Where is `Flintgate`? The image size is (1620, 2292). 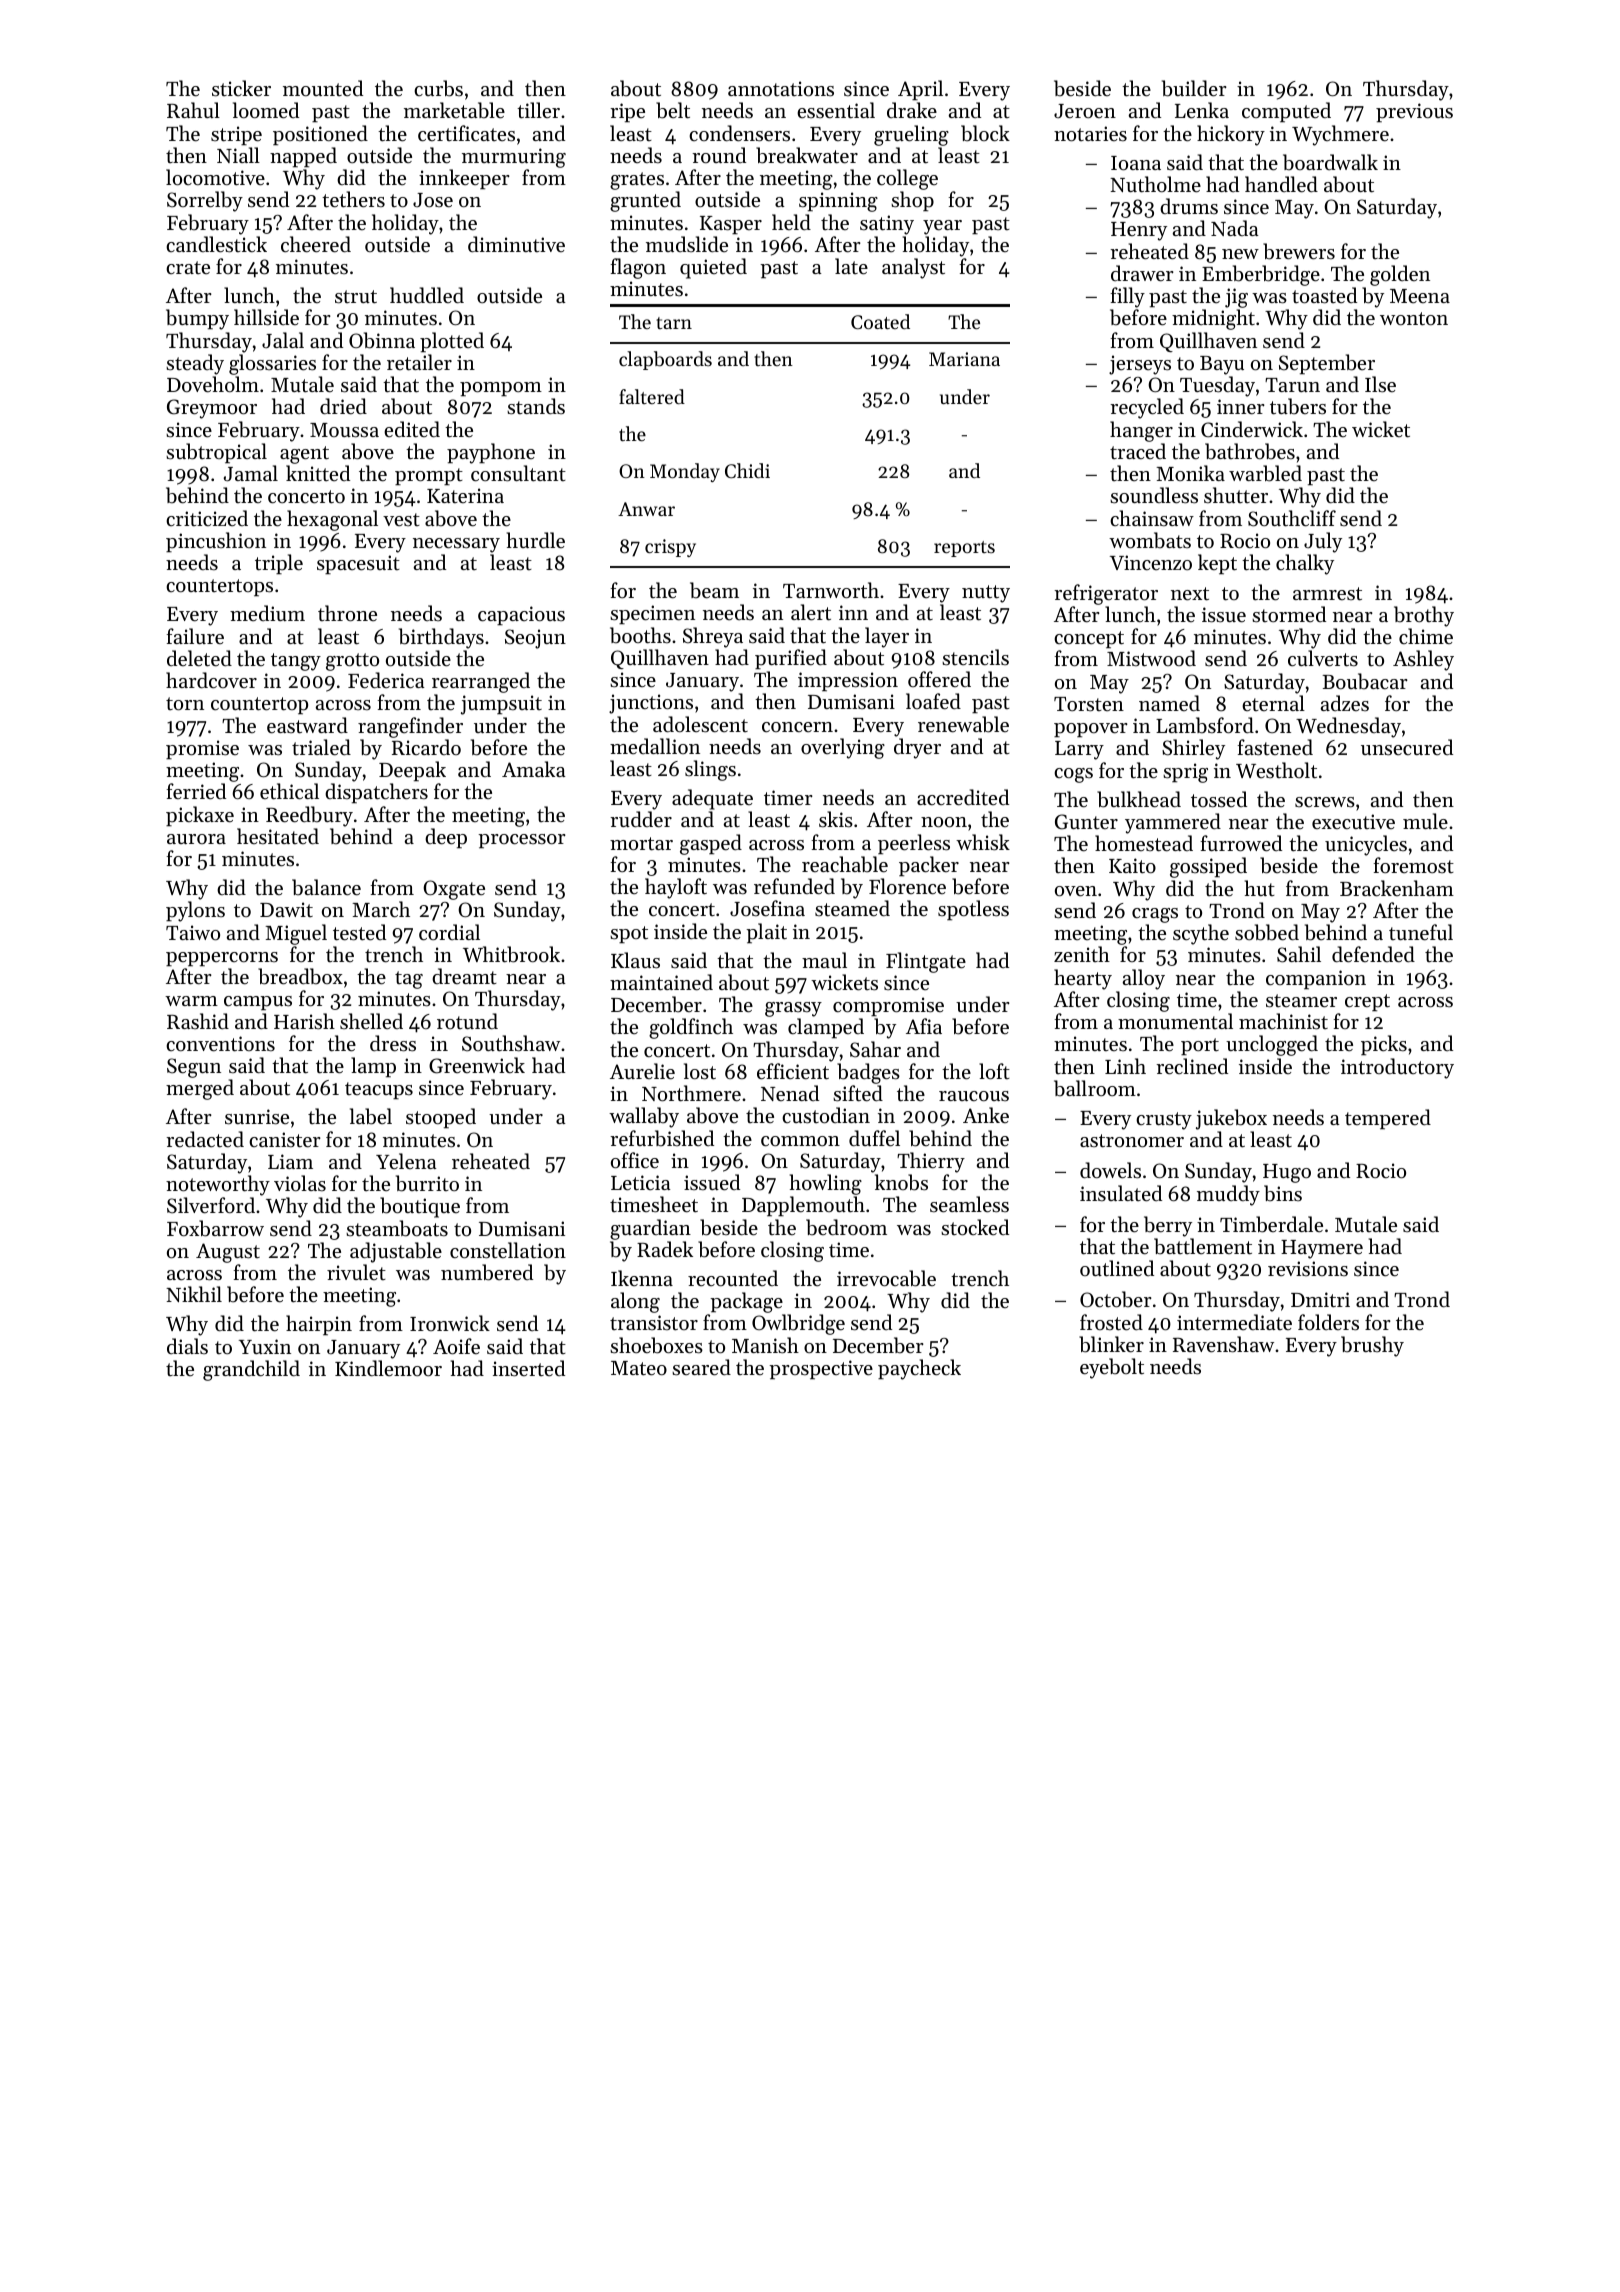 Flintgate is located at coordinates (926, 962).
